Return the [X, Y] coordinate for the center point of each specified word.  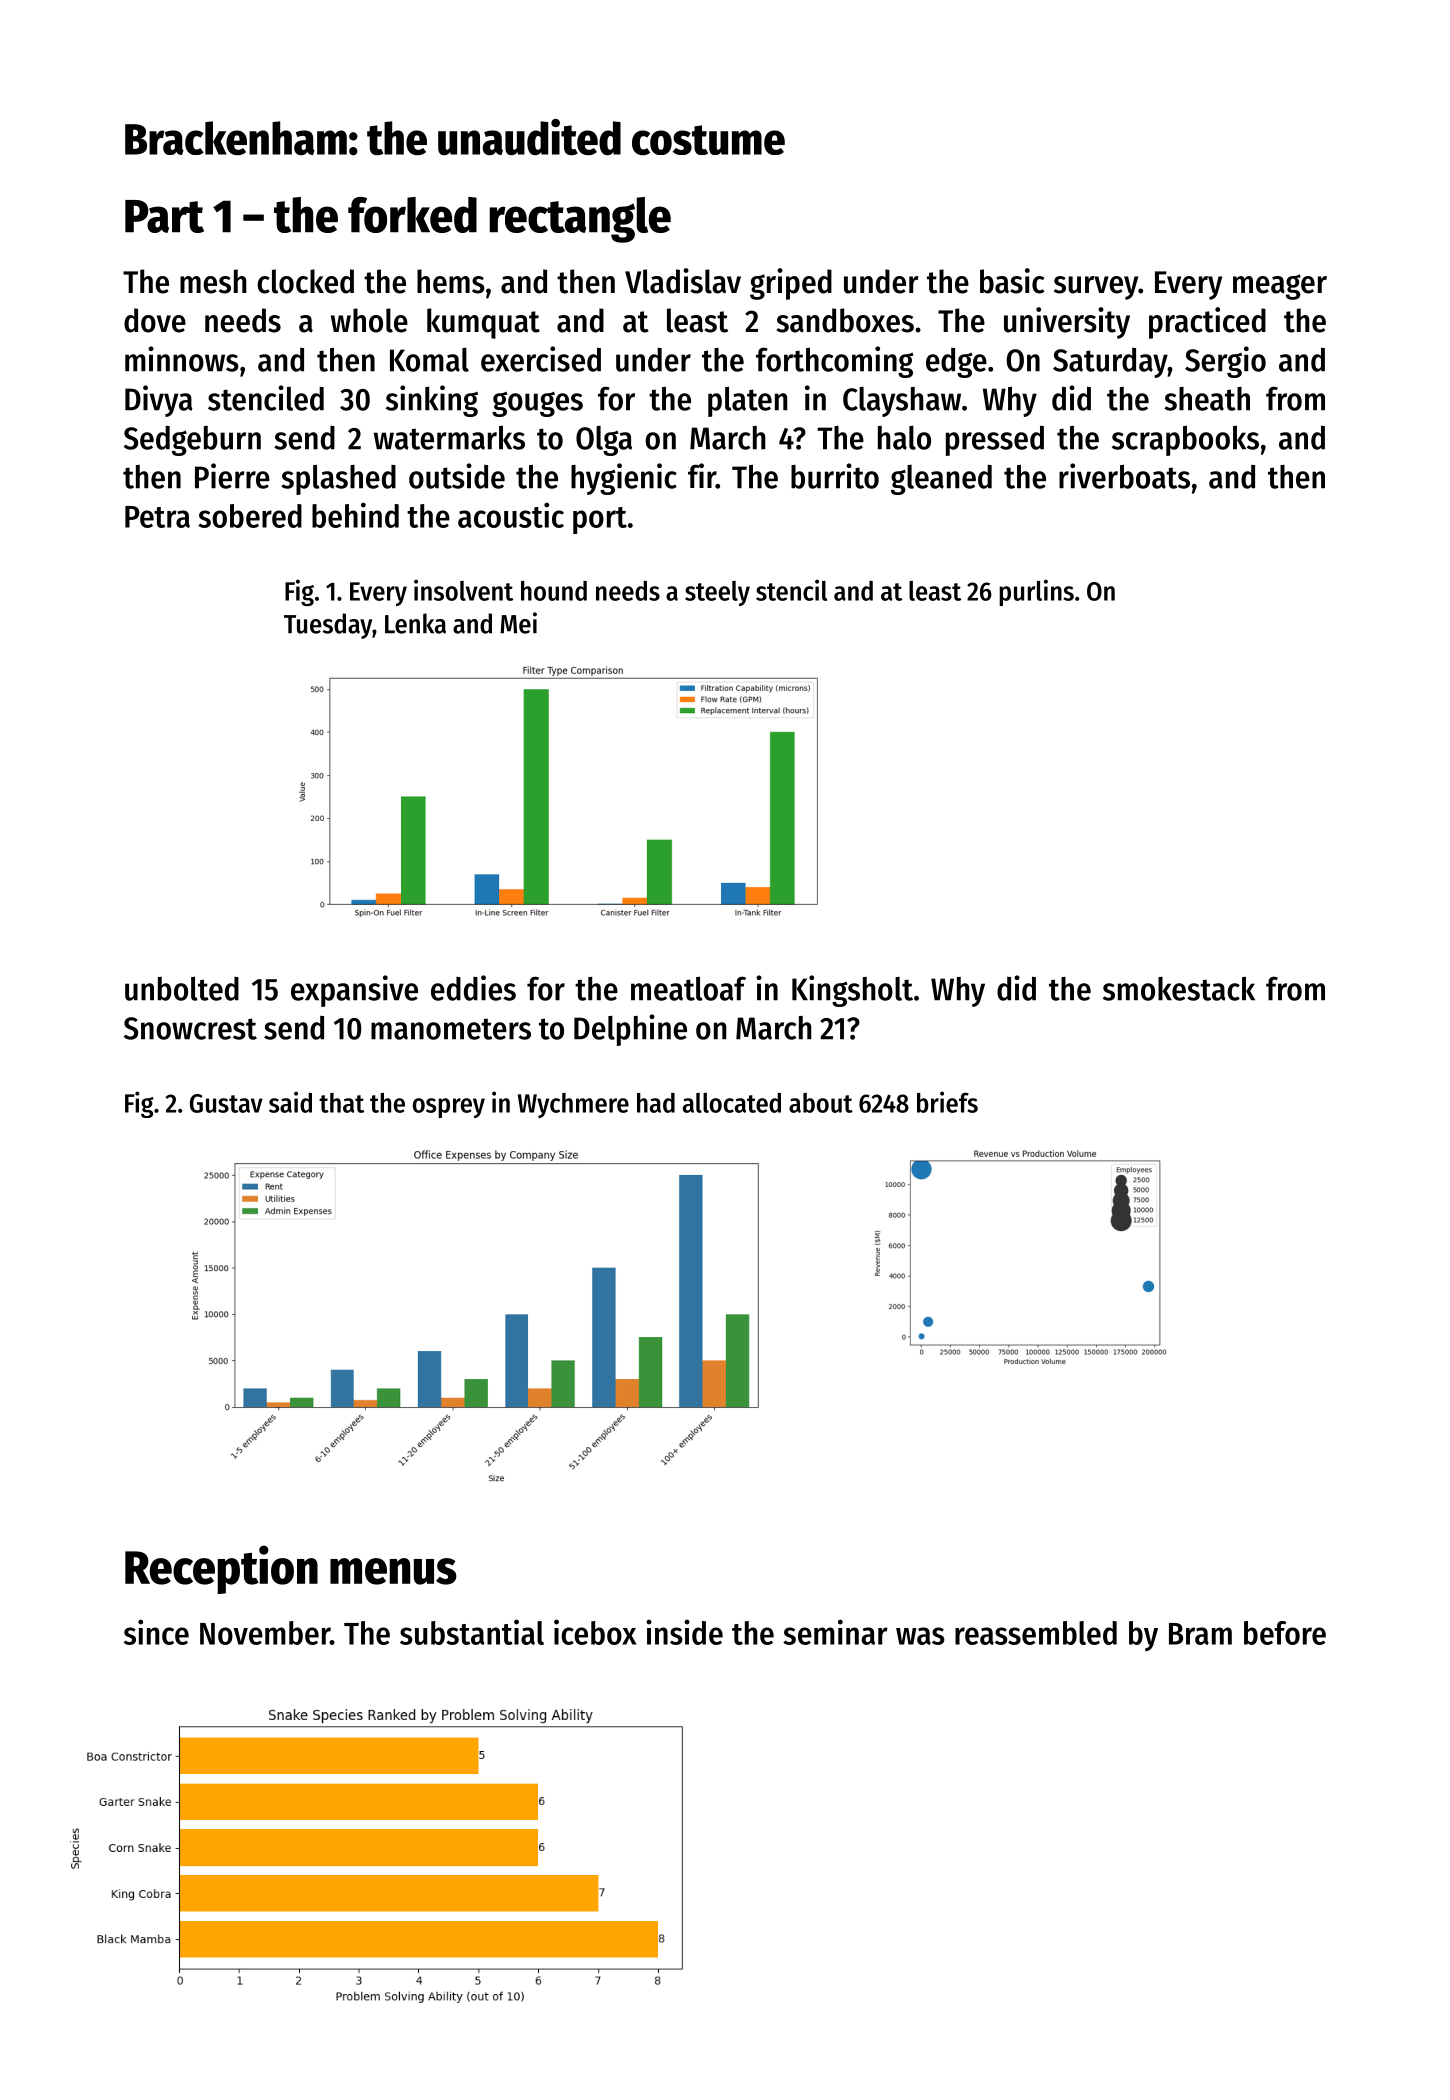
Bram [1200, 1634]
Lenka [415, 623]
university [1067, 323]
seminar [835, 1632]
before [1285, 1633]
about [821, 1103]
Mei [518, 623]
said [290, 1102]
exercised [541, 359]
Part [164, 216]
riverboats [1124, 476]
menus [393, 1571]
